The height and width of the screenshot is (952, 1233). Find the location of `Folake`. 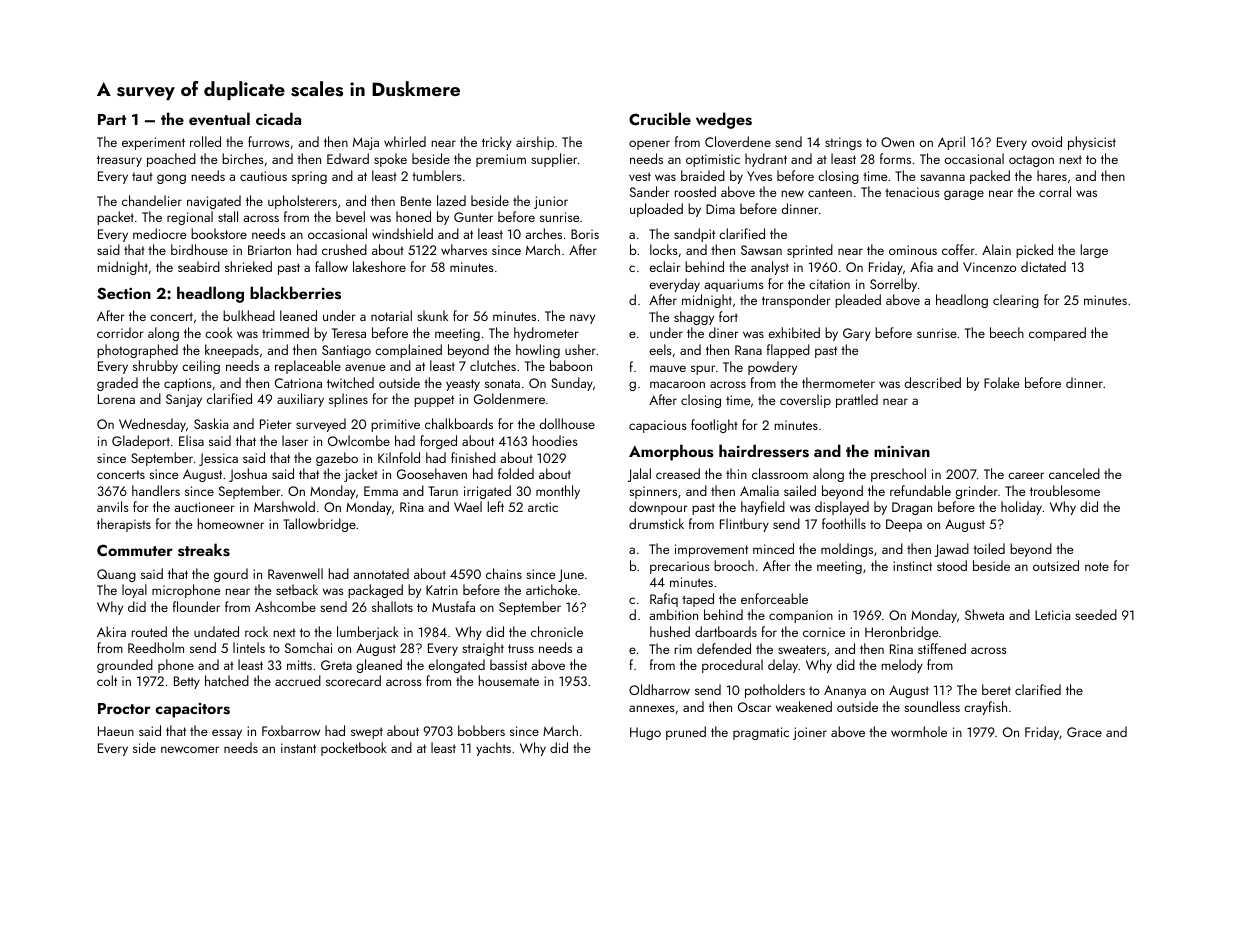

Folake is located at coordinates (1001, 382).
